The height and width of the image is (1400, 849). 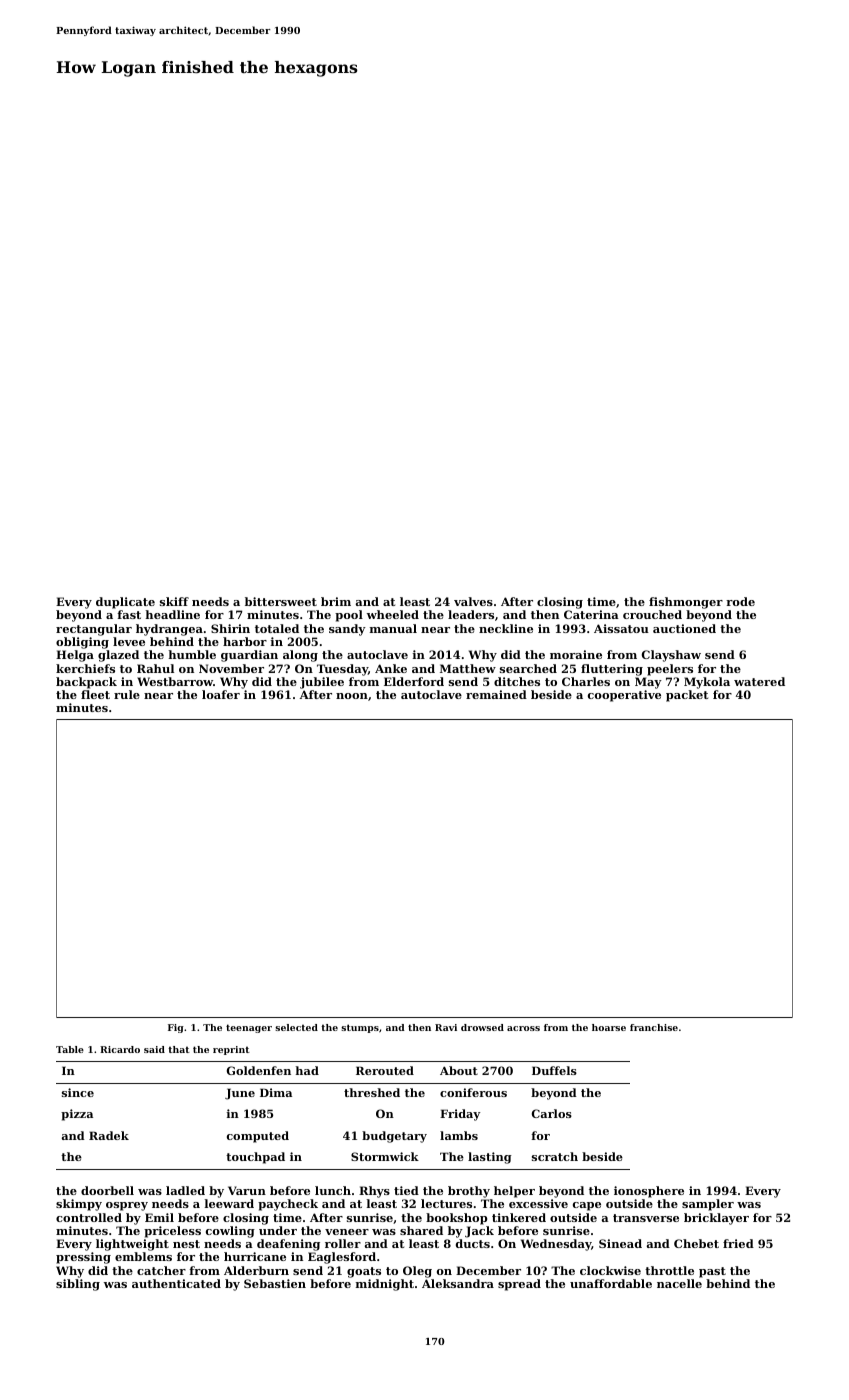 I want to click on lightweight, so click(x=132, y=1245).
